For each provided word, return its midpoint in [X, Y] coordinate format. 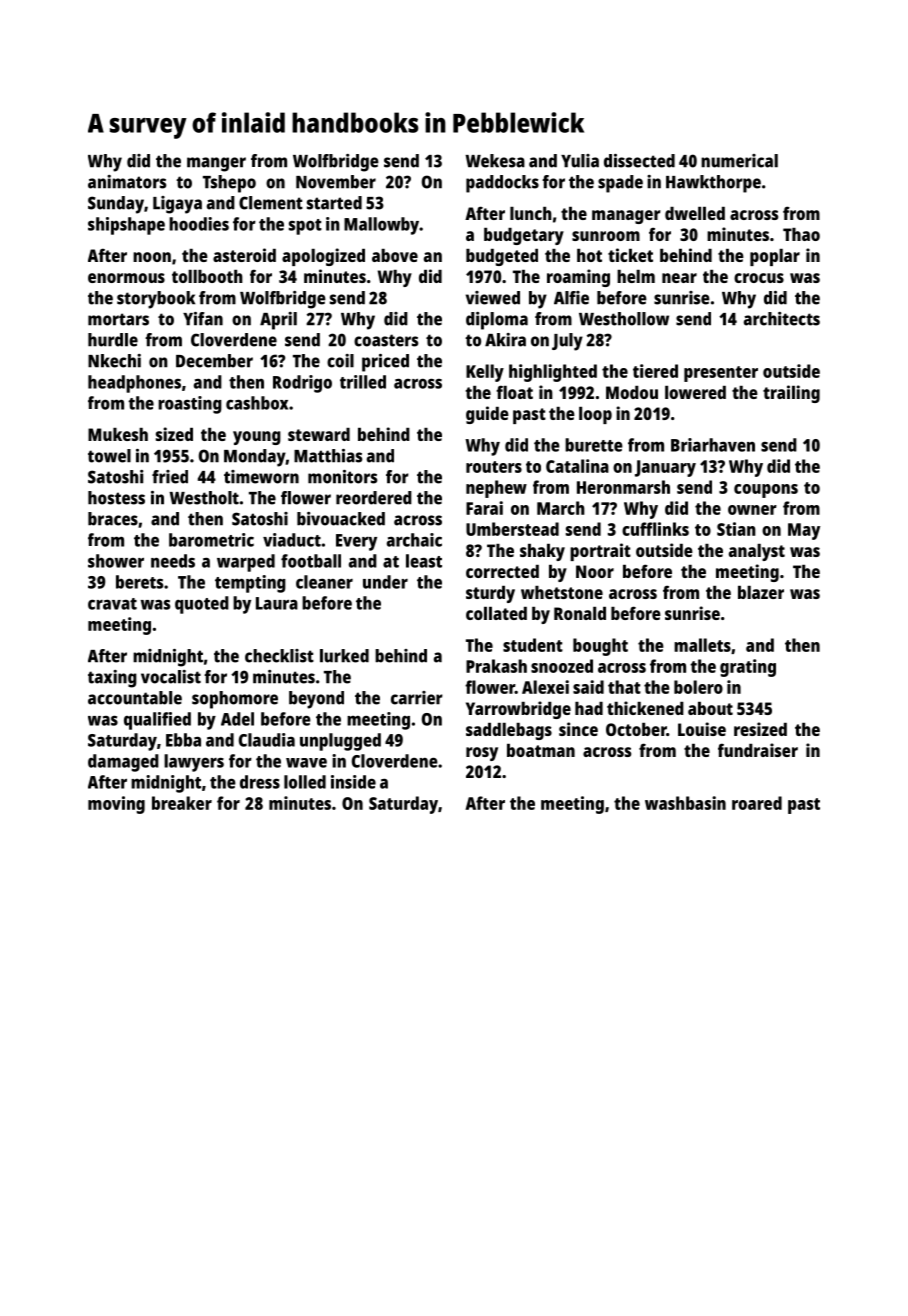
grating [748, 668]
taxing [112, 679]
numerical [739, 161]
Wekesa [495, 161]
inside [353, 782]
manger [216, 164]
